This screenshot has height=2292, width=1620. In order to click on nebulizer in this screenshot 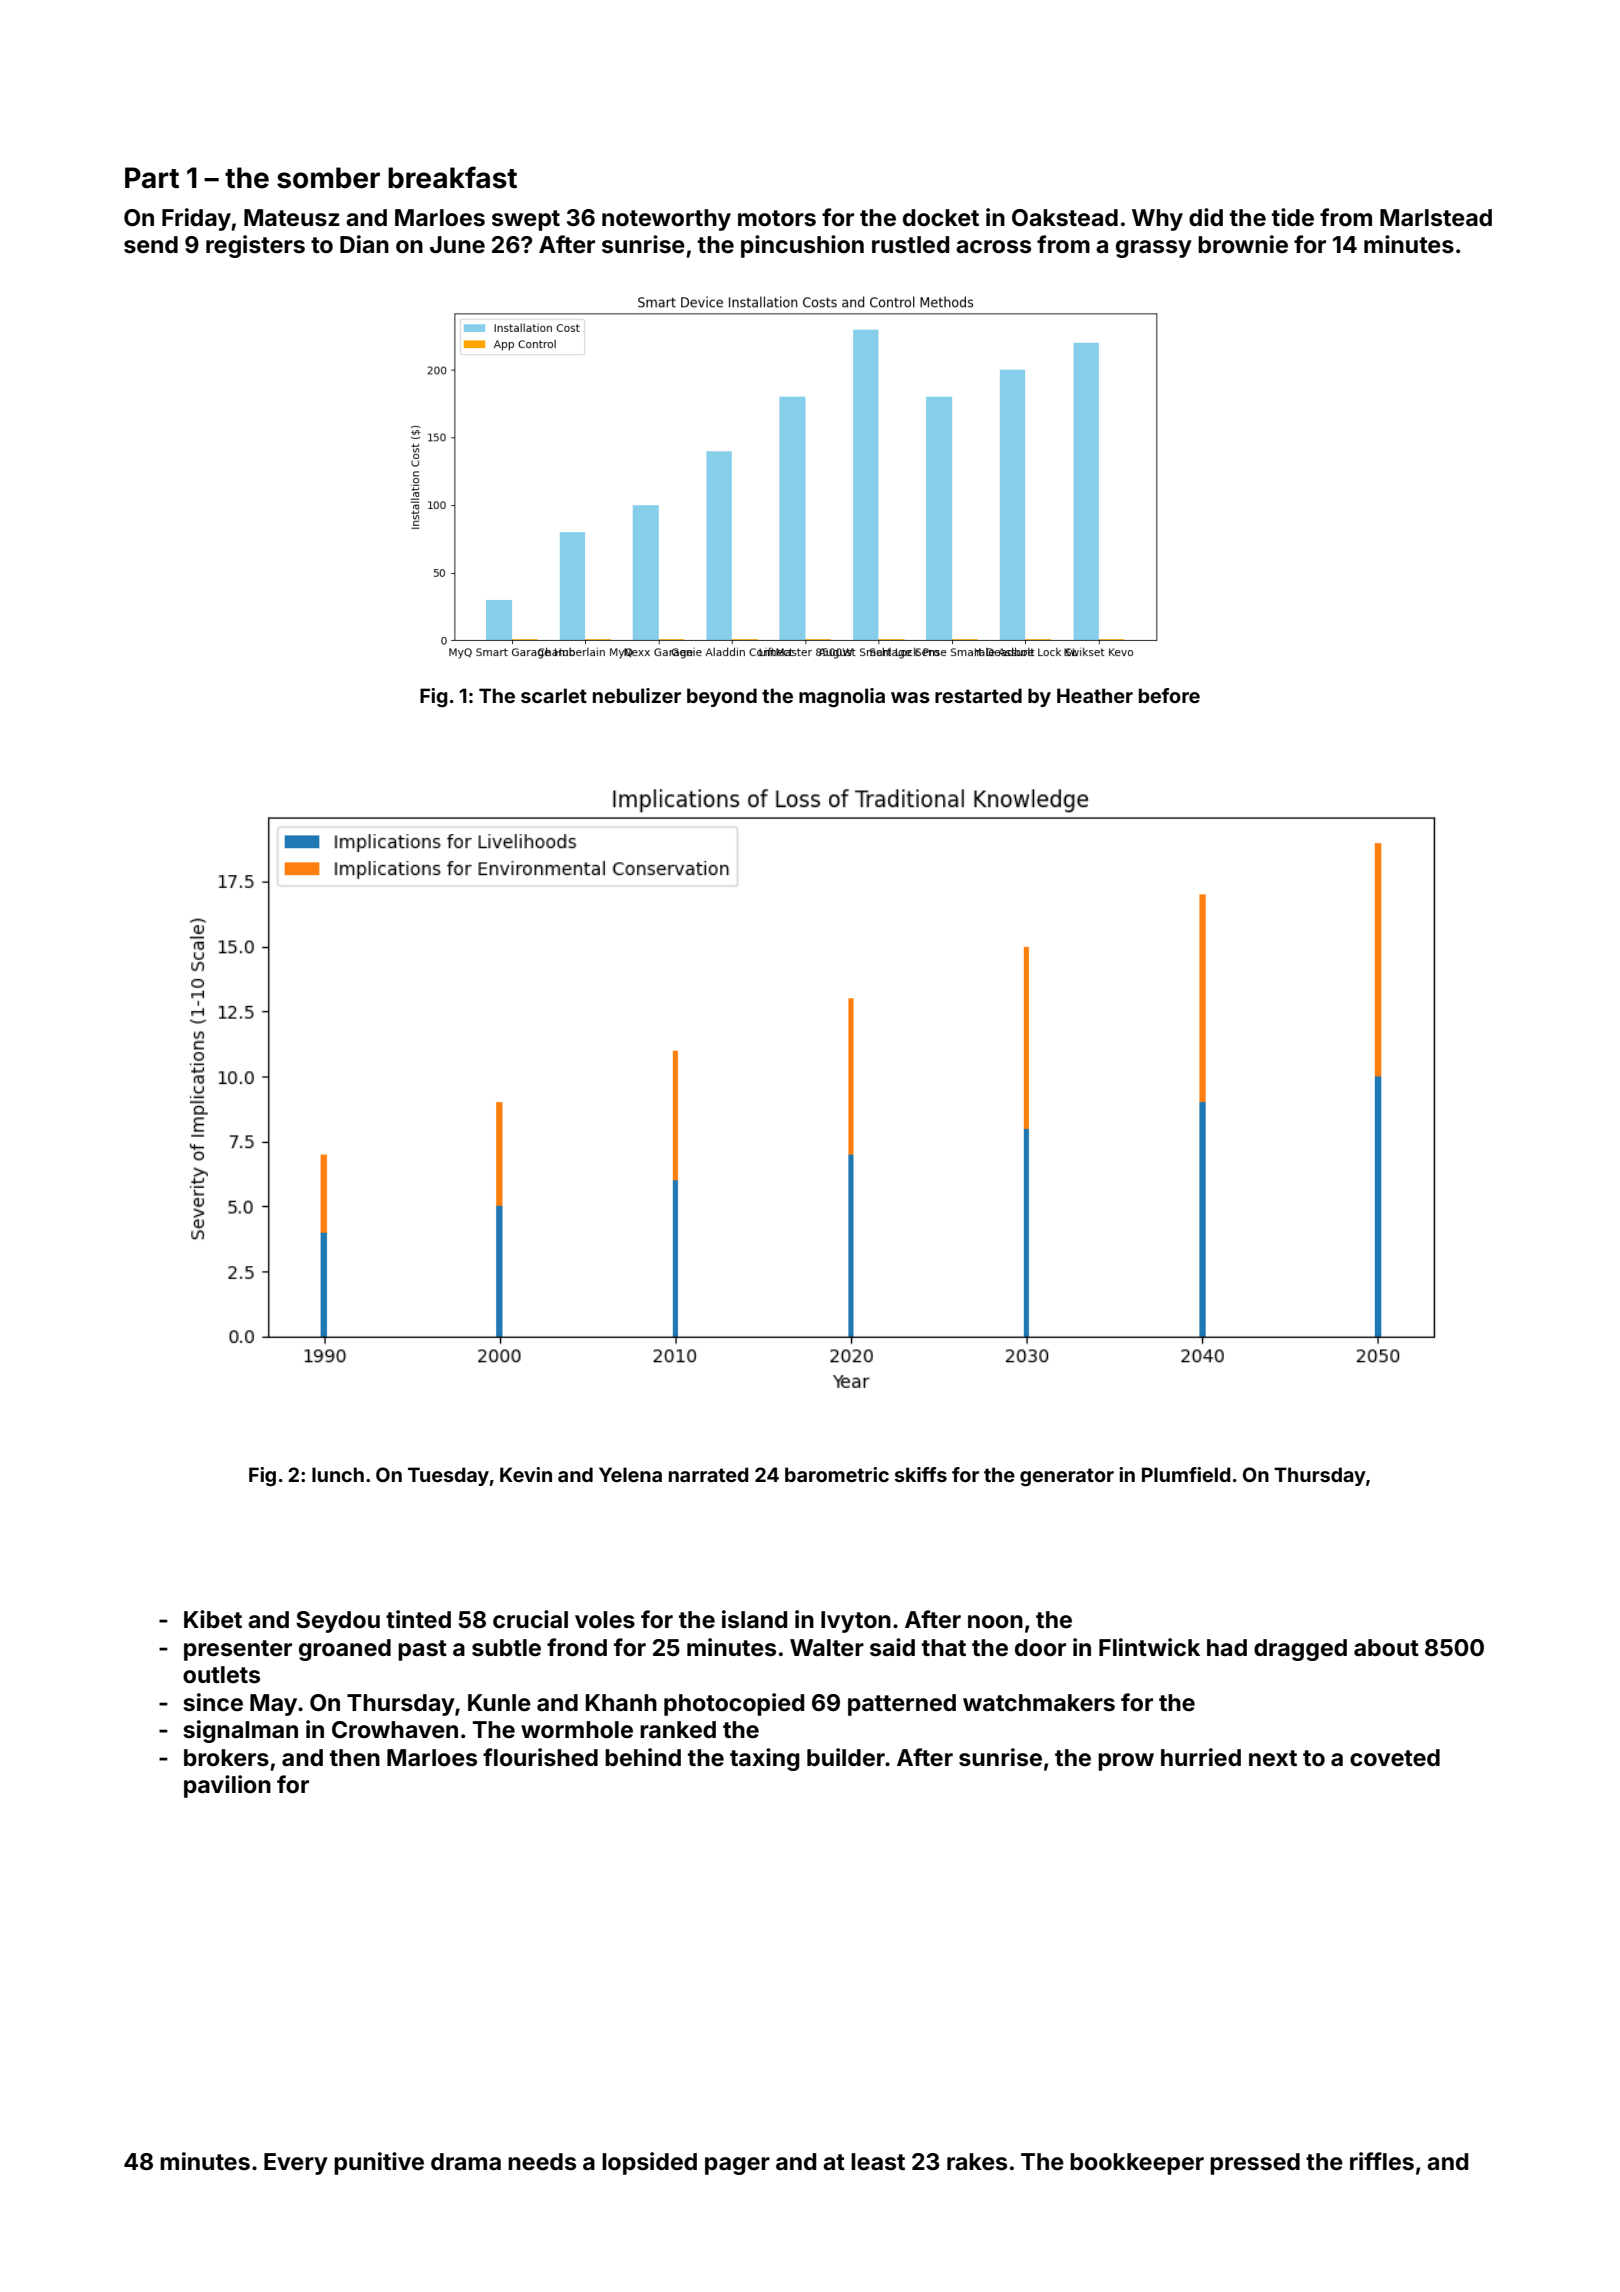, I will do `click(637, 695)`.
